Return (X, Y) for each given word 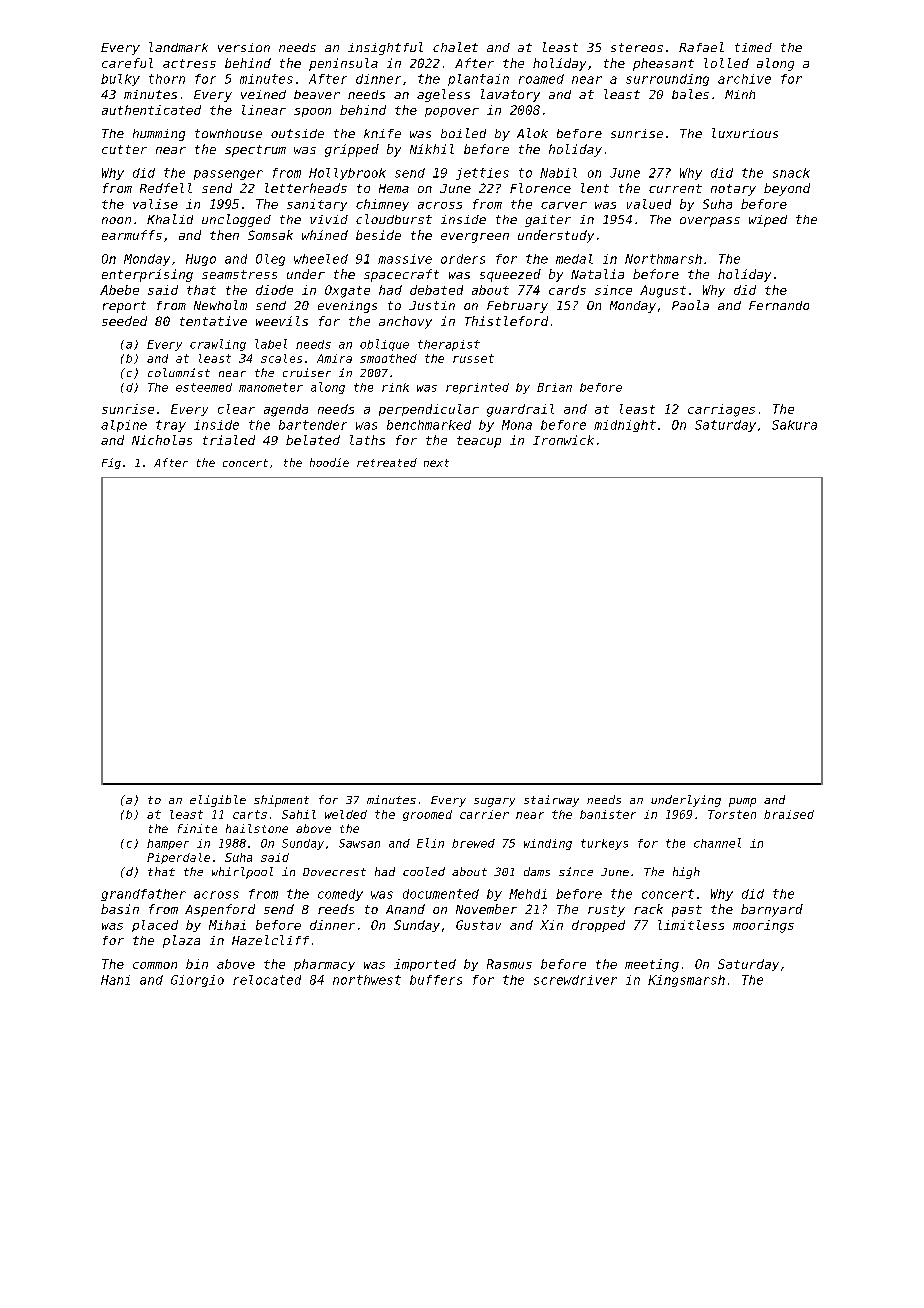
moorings (763, 926)
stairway (551, 801)
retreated (387, 462)
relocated (267, 980)
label (271, 344)
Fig (111, 463)
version (244, 47)
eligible (218, 801)
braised (789, 814)
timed (753, 47)
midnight (625, 426)
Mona (517, 425)
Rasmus (509, 964)
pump (742, 802)
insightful (385, 48)
